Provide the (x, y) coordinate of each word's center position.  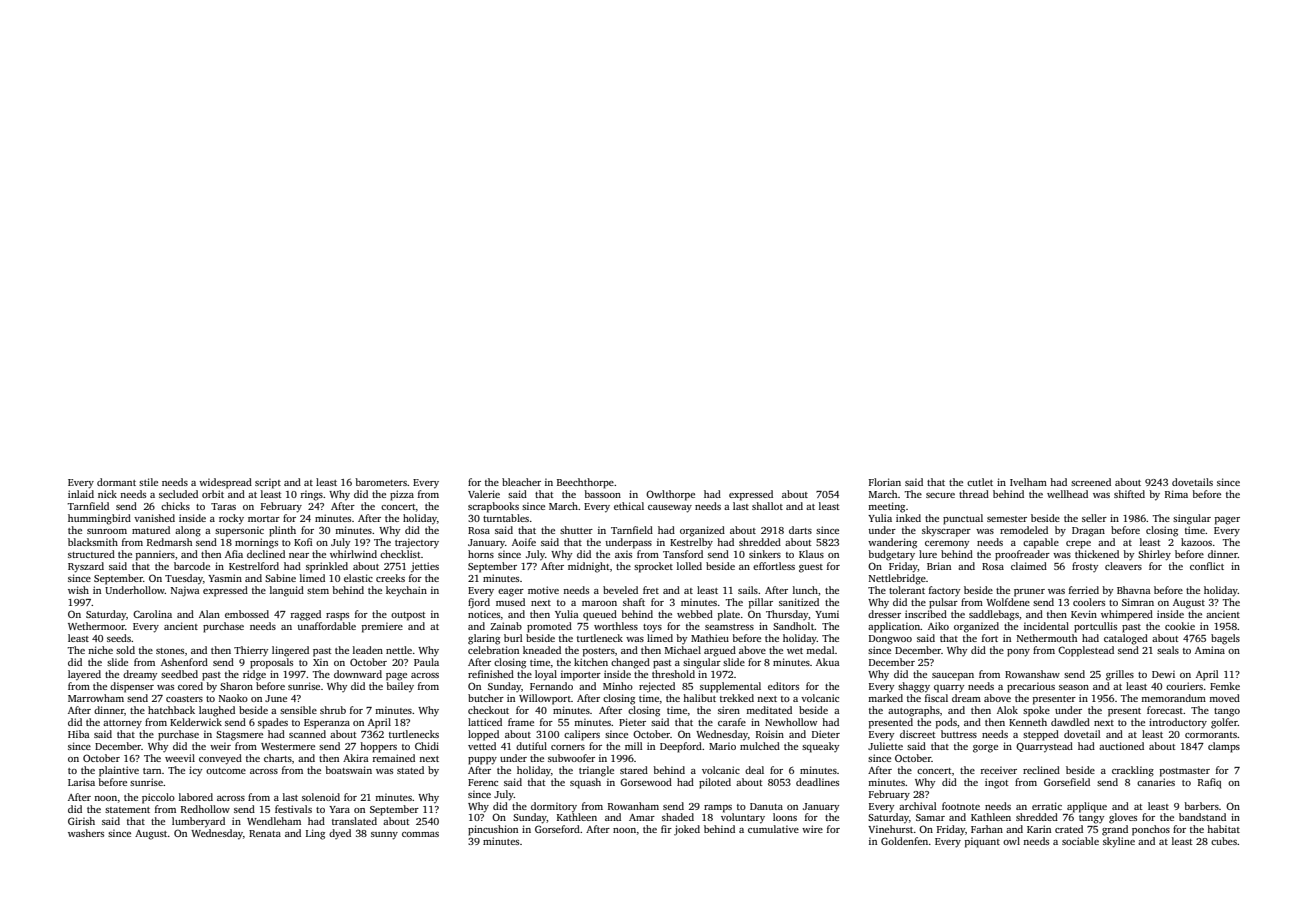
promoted (549, 627)
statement (127, 810)
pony (1018, 653)
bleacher (521, 482)
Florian (885, 482)
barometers (381, 482)
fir (666, 829)
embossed (247, 614)
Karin (1039, 829)
